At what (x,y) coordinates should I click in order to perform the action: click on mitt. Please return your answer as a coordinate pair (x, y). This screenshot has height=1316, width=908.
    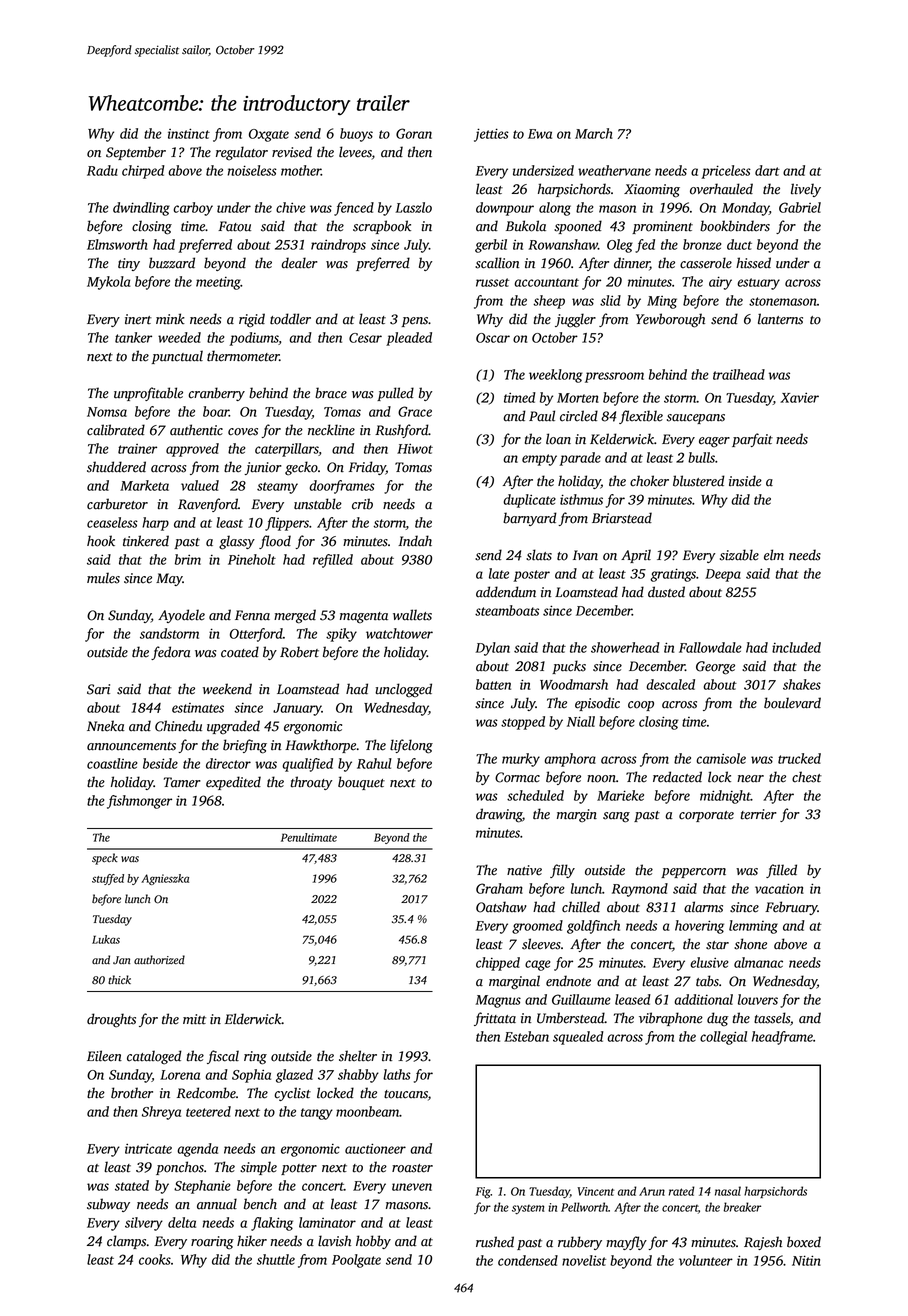
    Looking at the image, I should click on (194, 1019).
